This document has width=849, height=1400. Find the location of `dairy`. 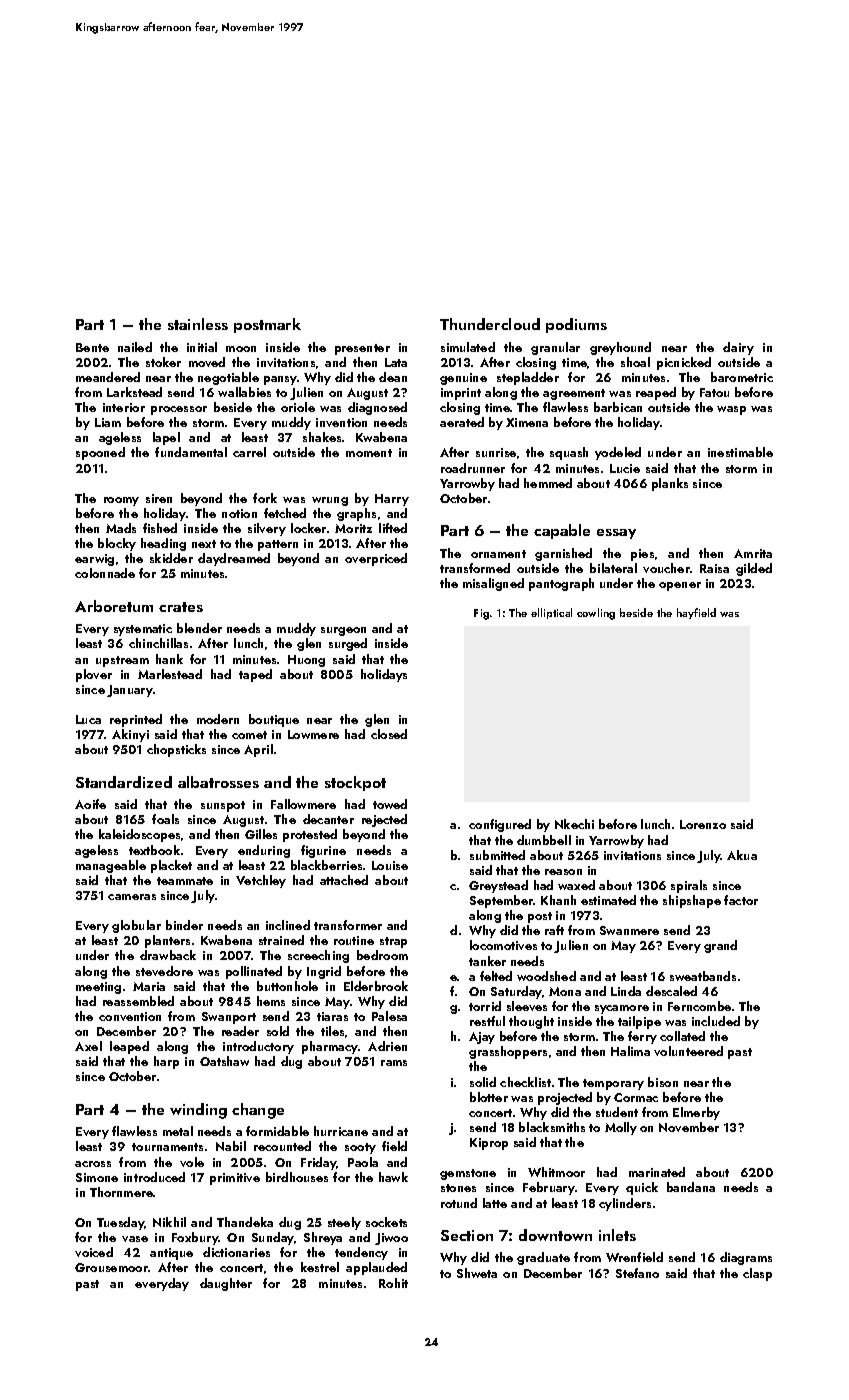

dairy is located at coordinates (738, 348).
